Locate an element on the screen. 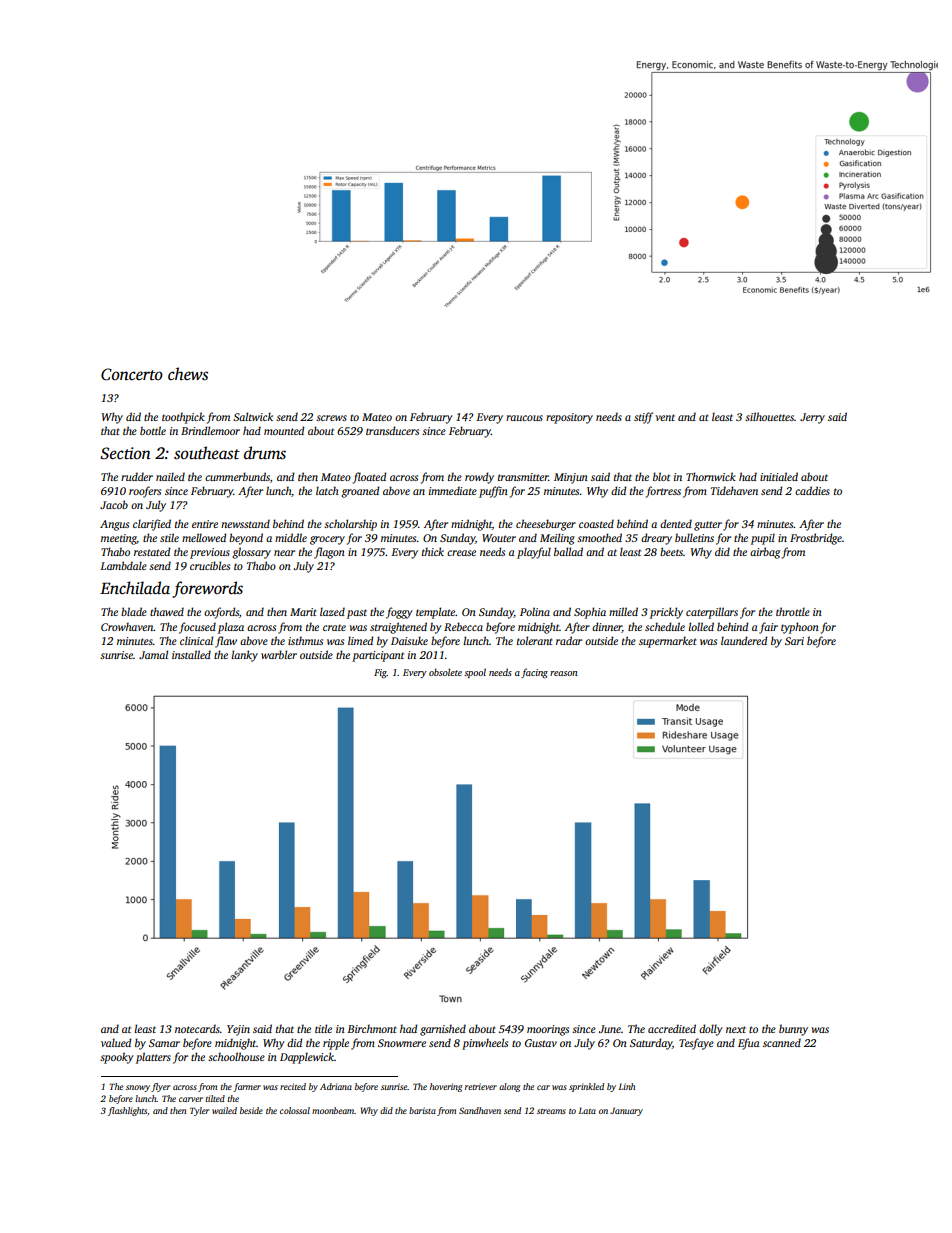 The height and width of the screenshot is (1233, 952). forewords is located at coordinates (207, 589).
